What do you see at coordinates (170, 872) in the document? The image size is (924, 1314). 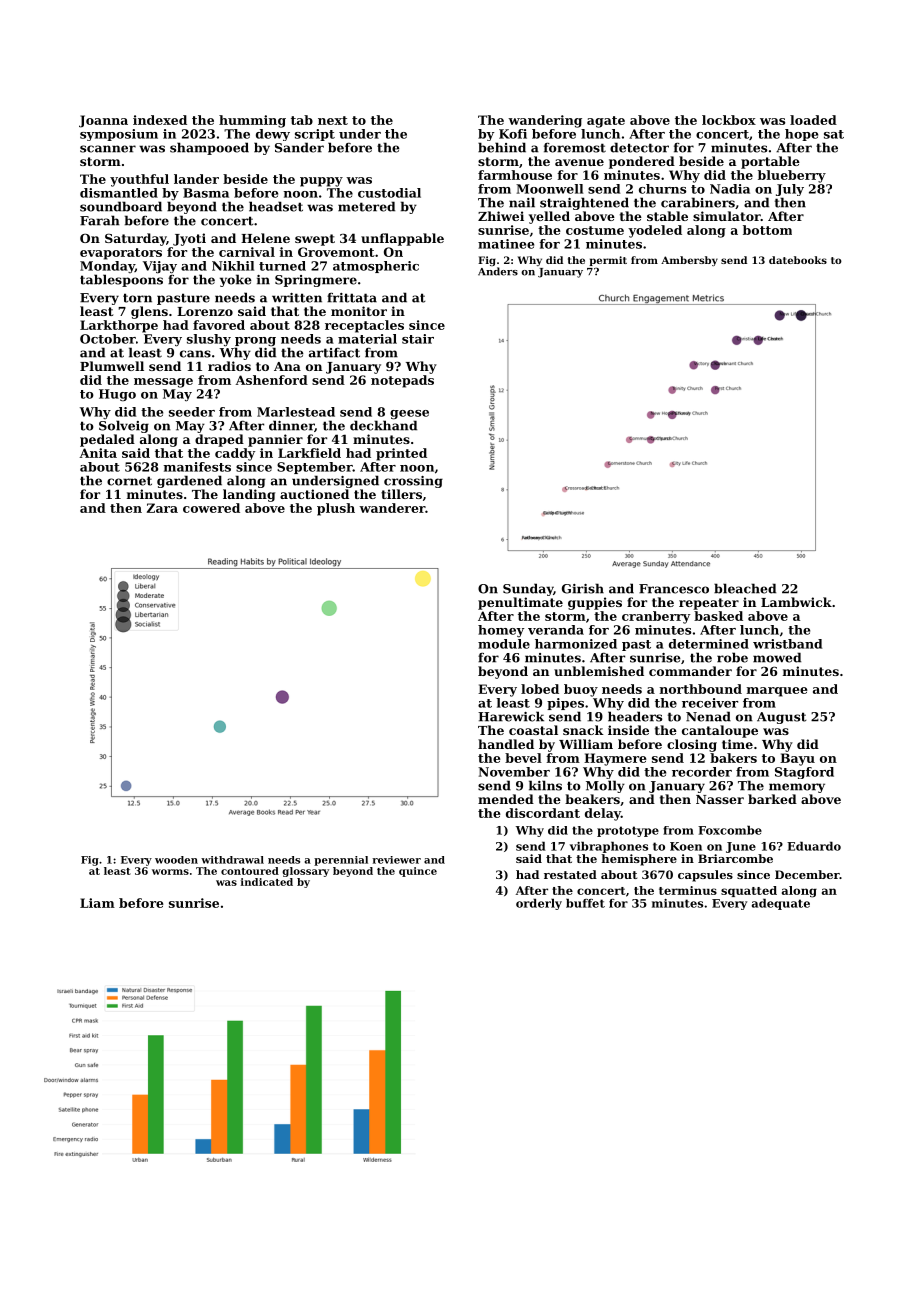 I see `worms` at bounding box center [170, 872].
